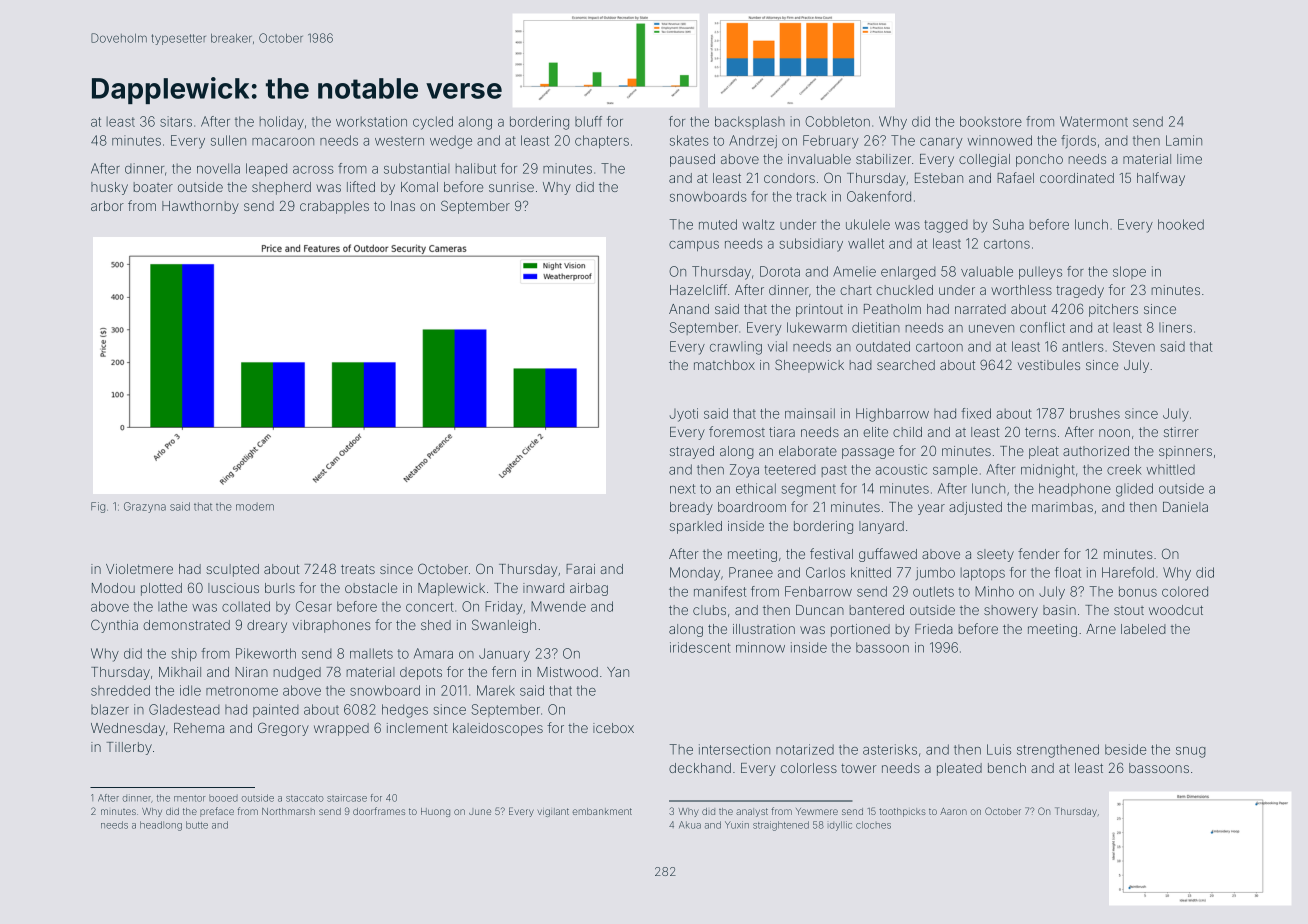 This screenshot has height=924, width=1308. What do you see at coordinates (1161, 179) in the screenshot?
I see `halfway` at bounding box center [1161, 179].
